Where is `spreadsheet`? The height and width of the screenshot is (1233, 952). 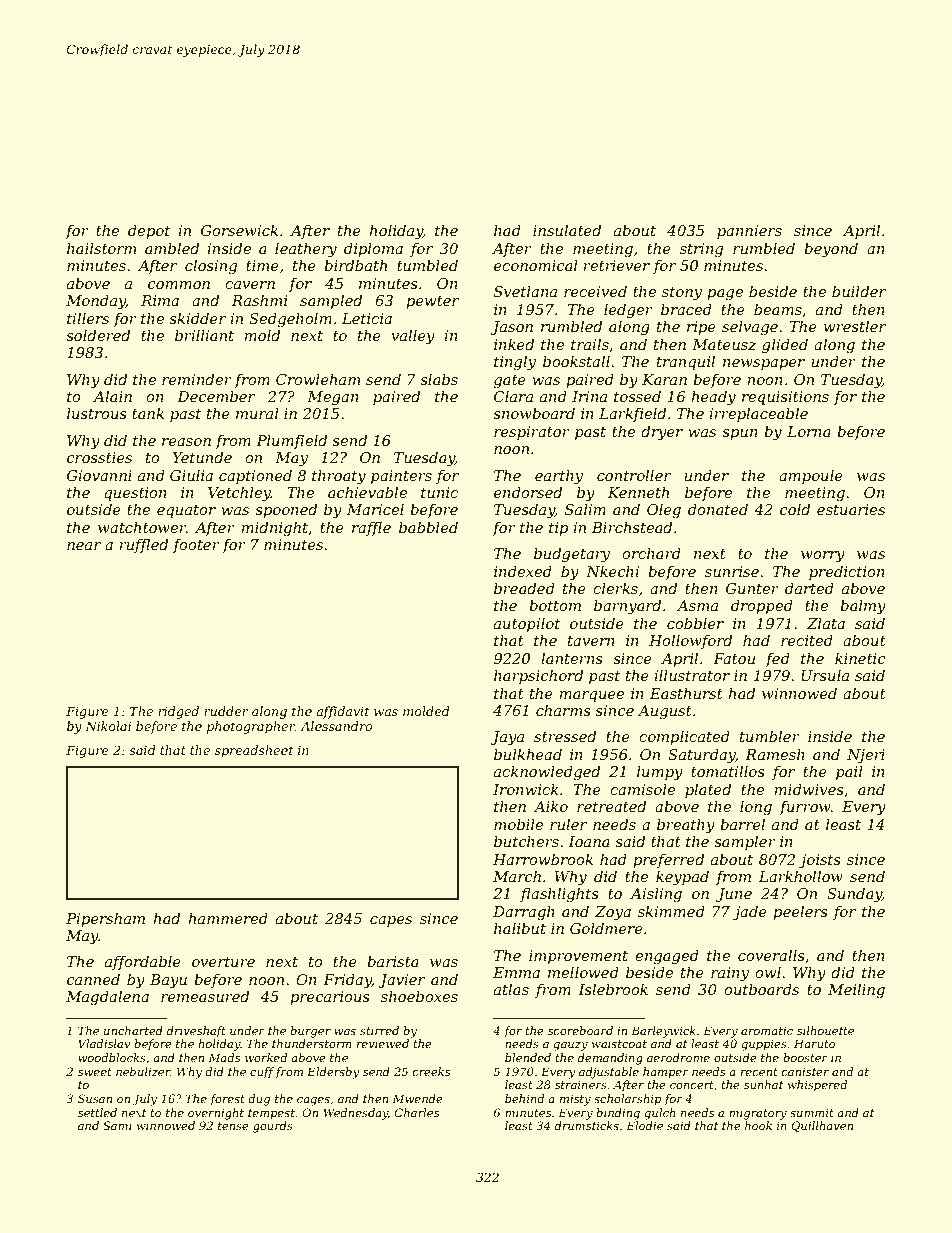 spreadsheet is located at coordinates (254, 751).
